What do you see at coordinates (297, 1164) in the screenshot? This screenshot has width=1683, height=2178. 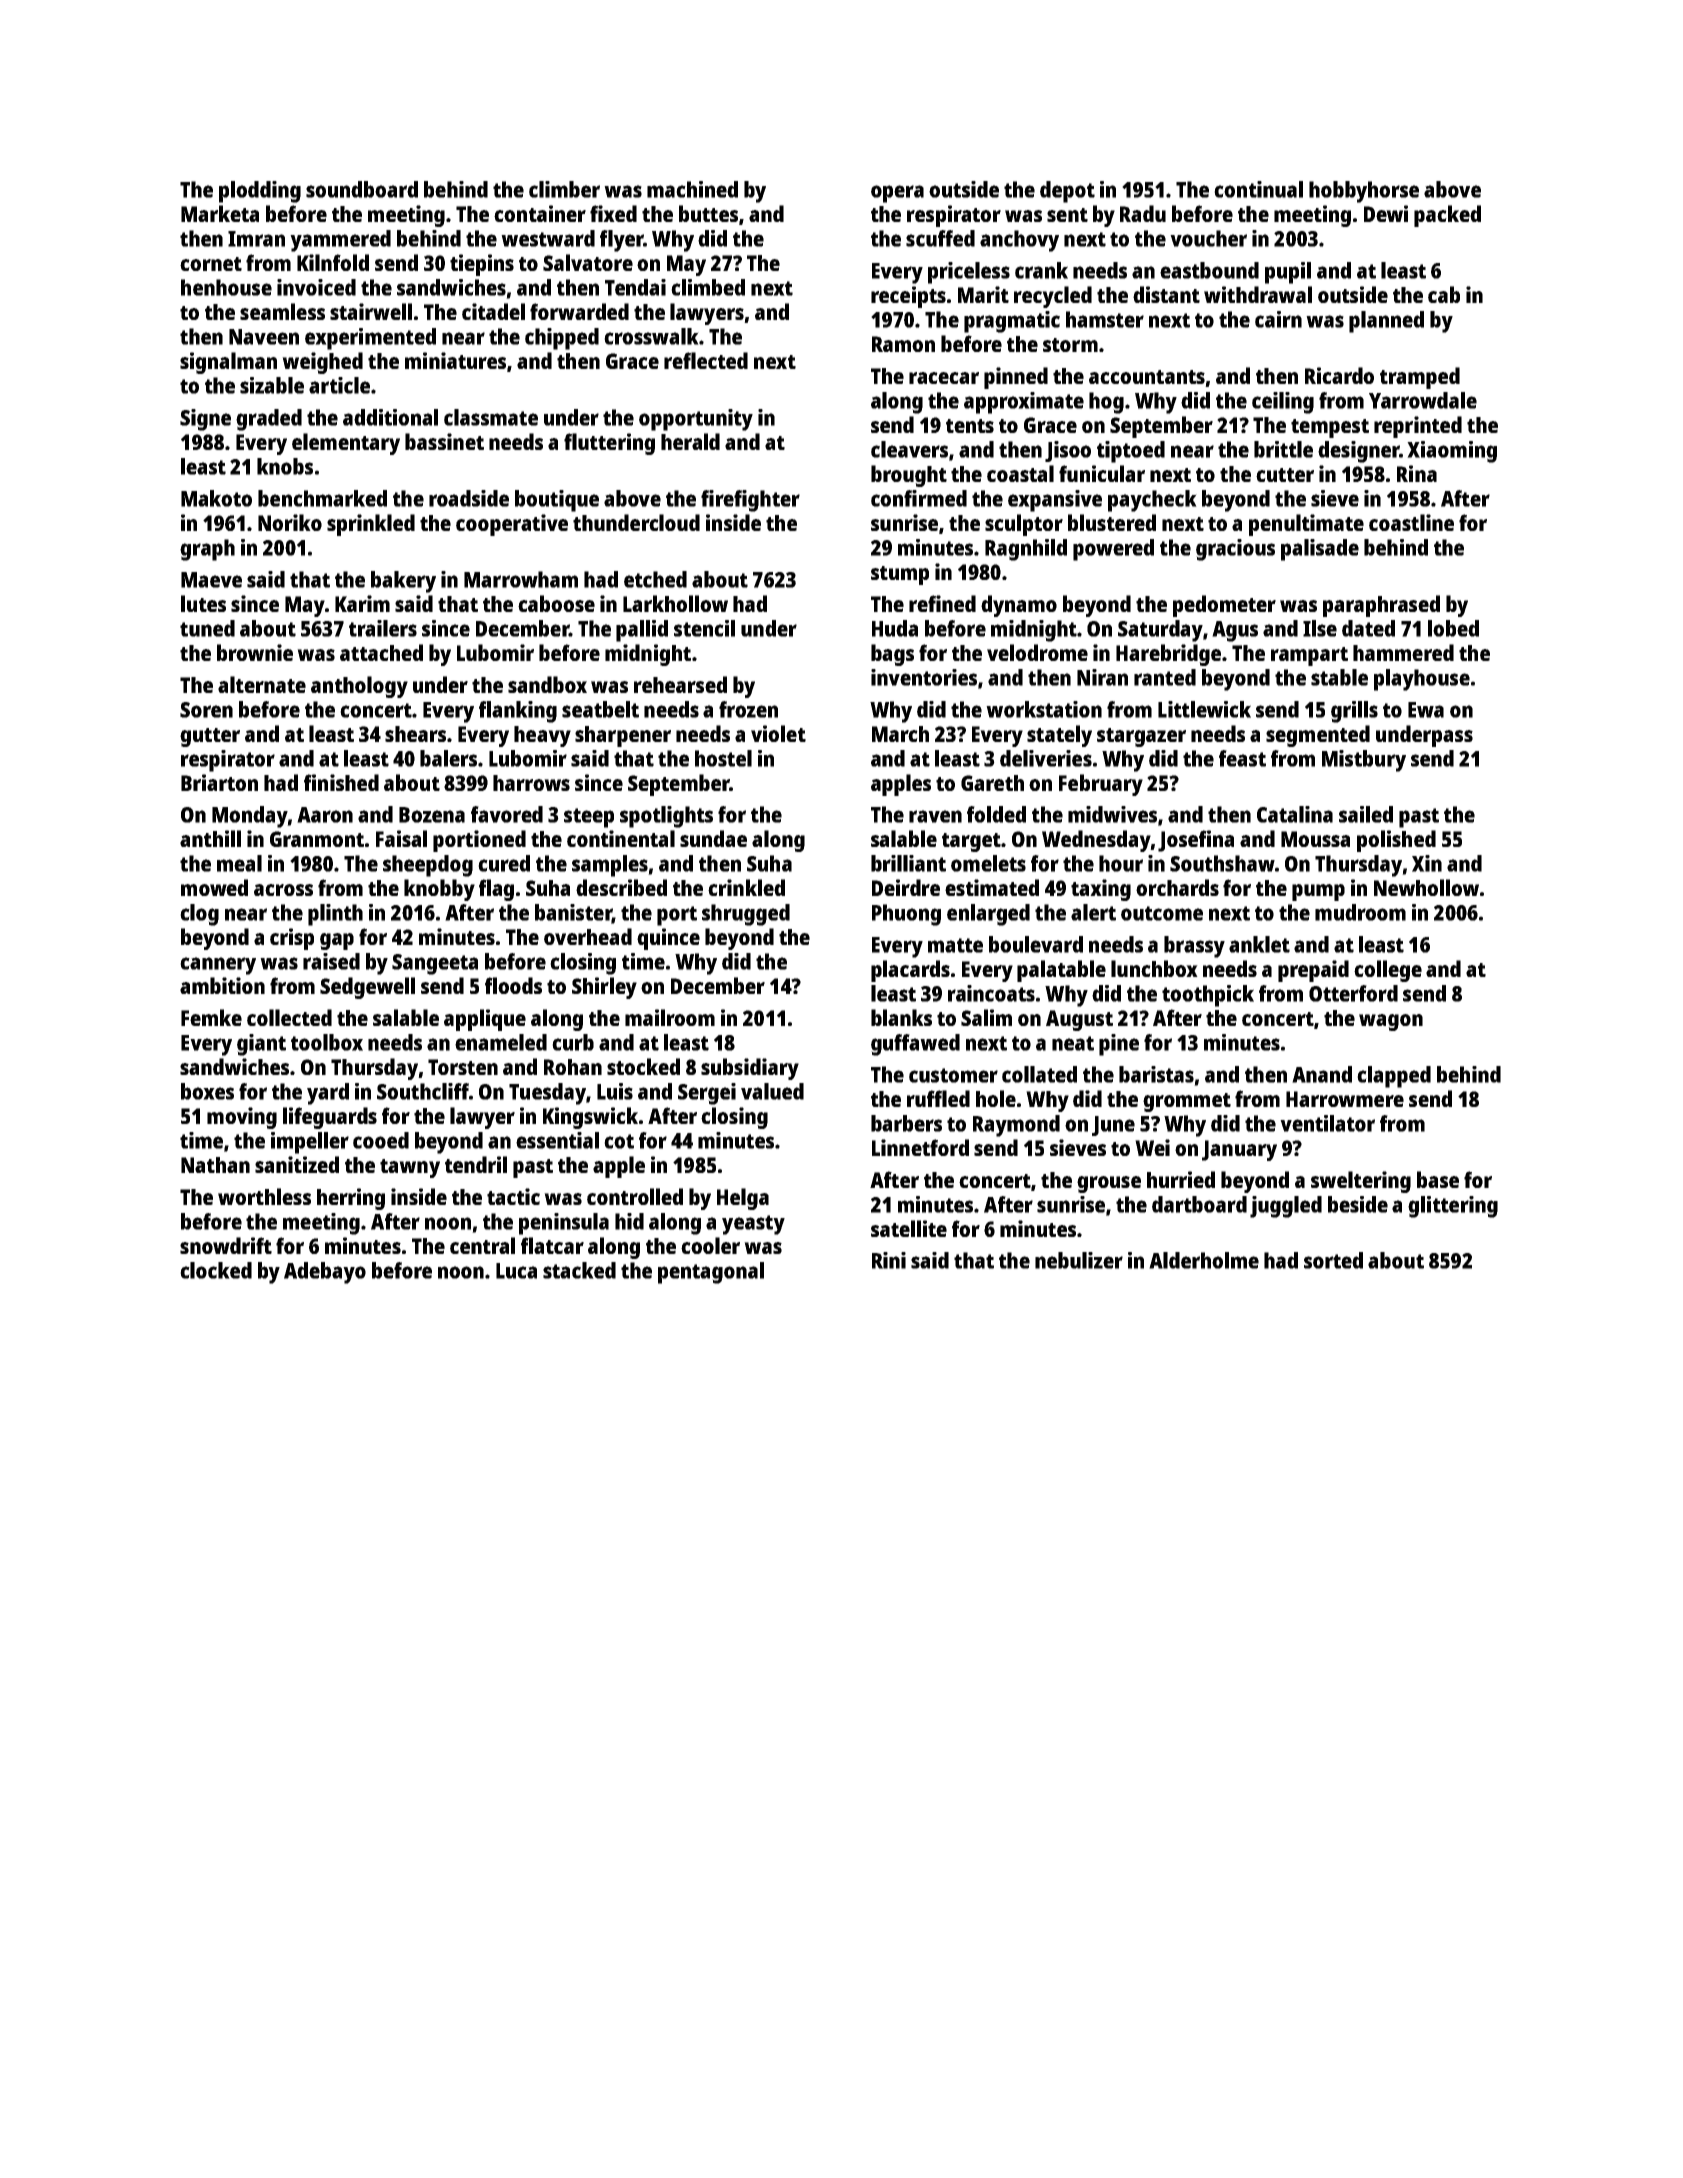 I see `sanitized` at bounding box center [297, 1164].
